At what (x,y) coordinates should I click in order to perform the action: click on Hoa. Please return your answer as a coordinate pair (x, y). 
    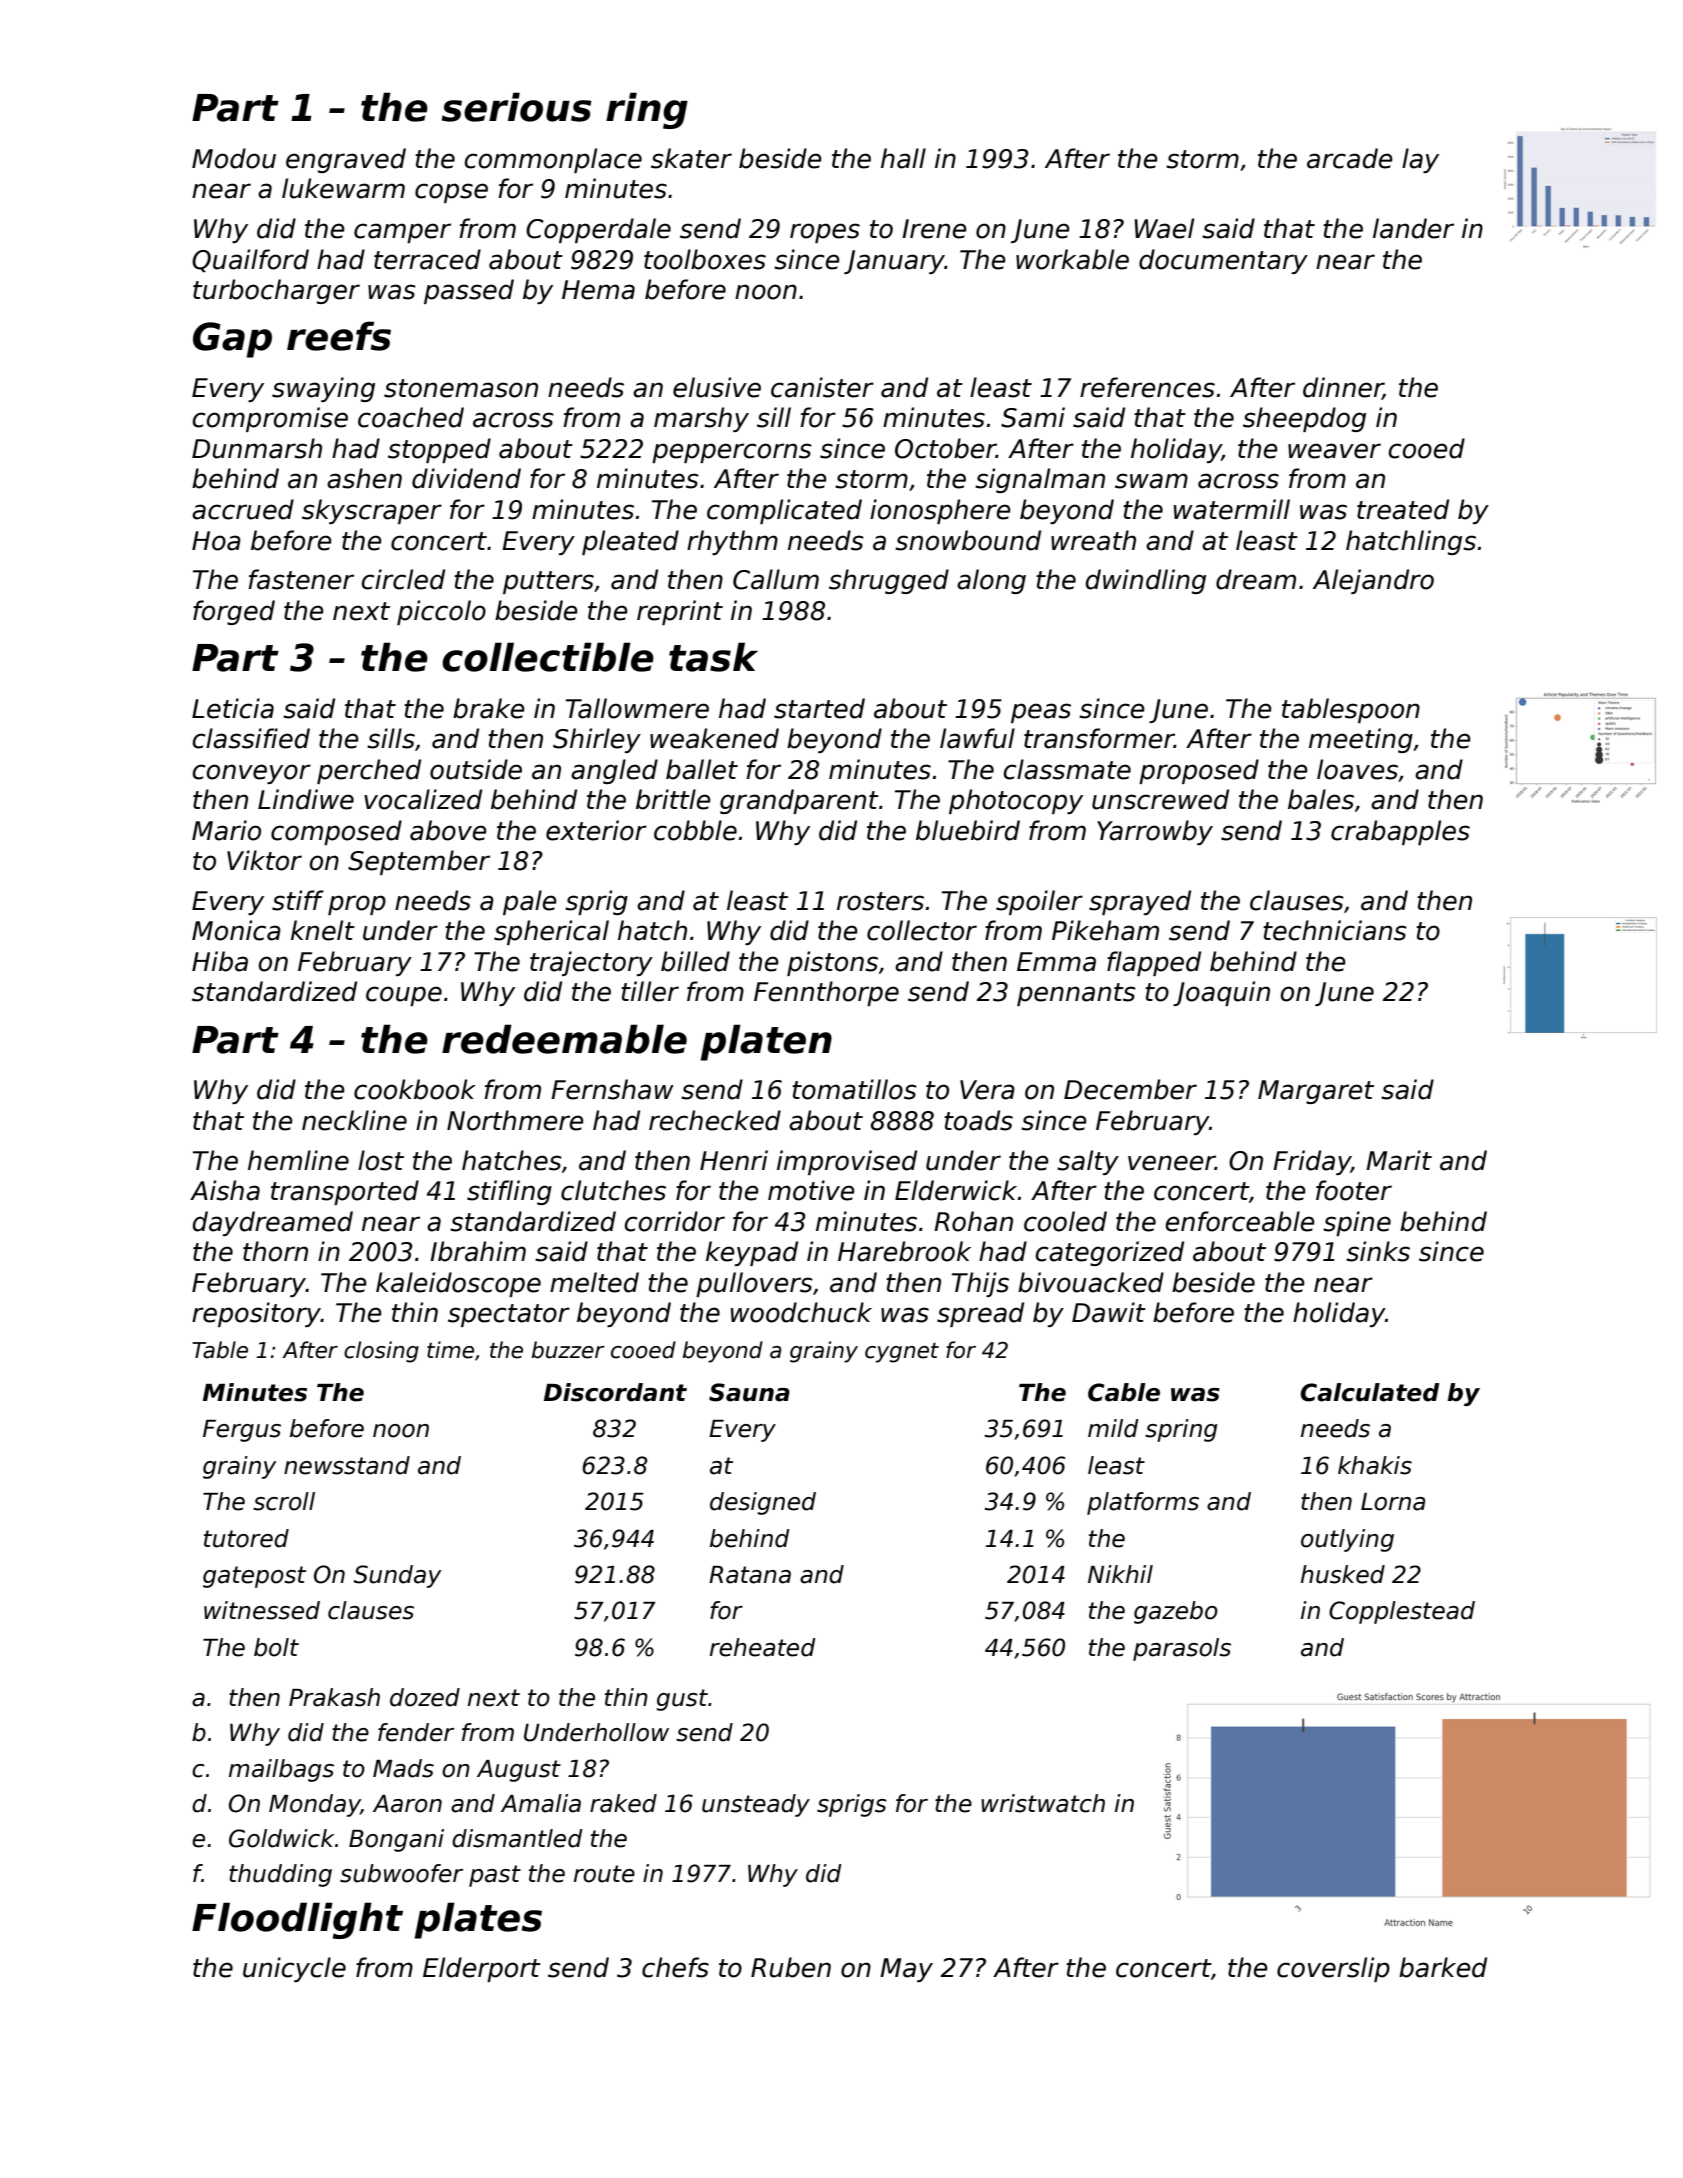
    Looking at the image, I should click on (216, 541).
